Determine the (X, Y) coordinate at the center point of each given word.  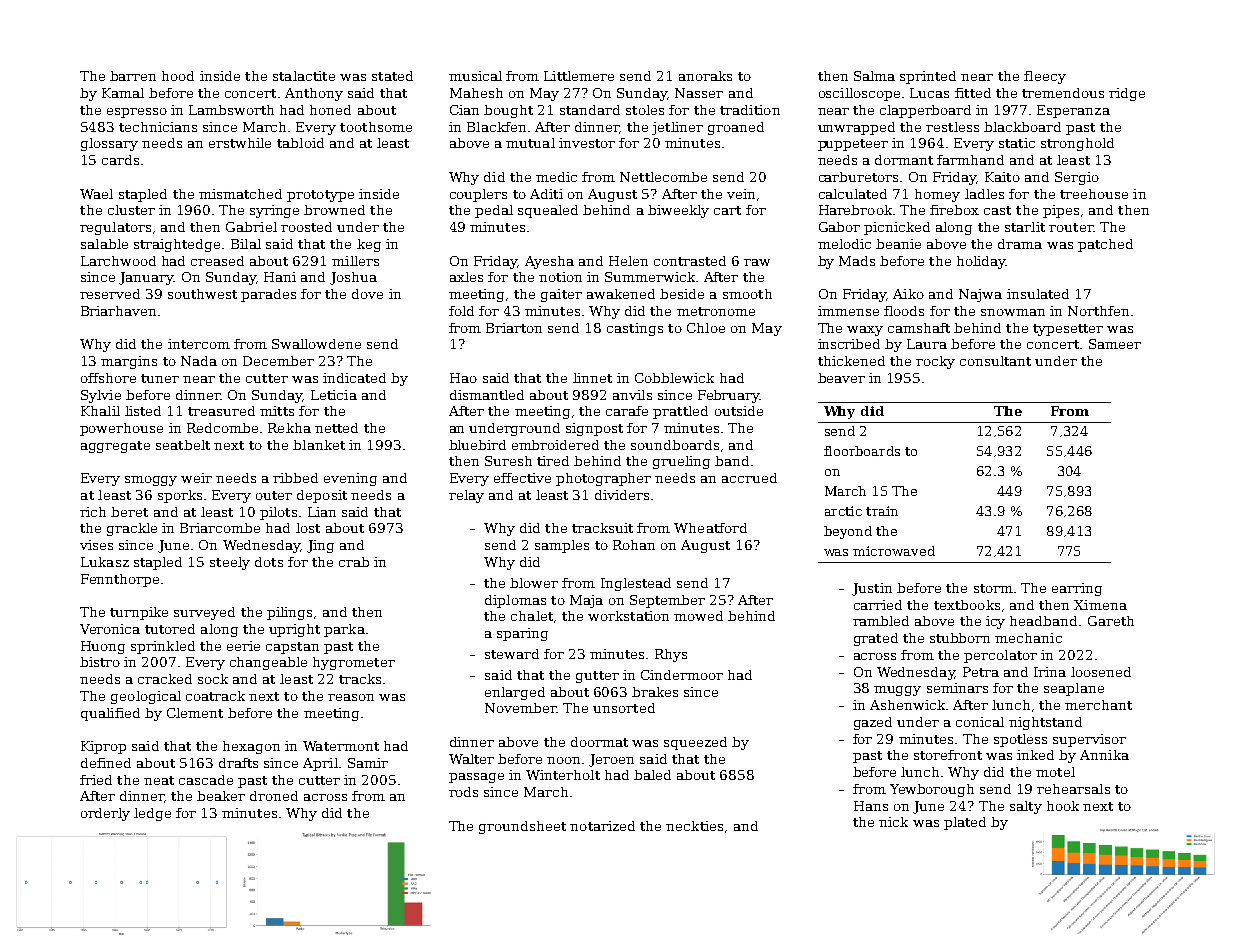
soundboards (675, 445)
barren (133, 76)
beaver (841, 378)
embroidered (555, 445)
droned (274, 796)
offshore (108, 378)
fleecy (1045, 77)
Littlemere (579, 76)
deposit (322, 496)
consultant (995, 361)
